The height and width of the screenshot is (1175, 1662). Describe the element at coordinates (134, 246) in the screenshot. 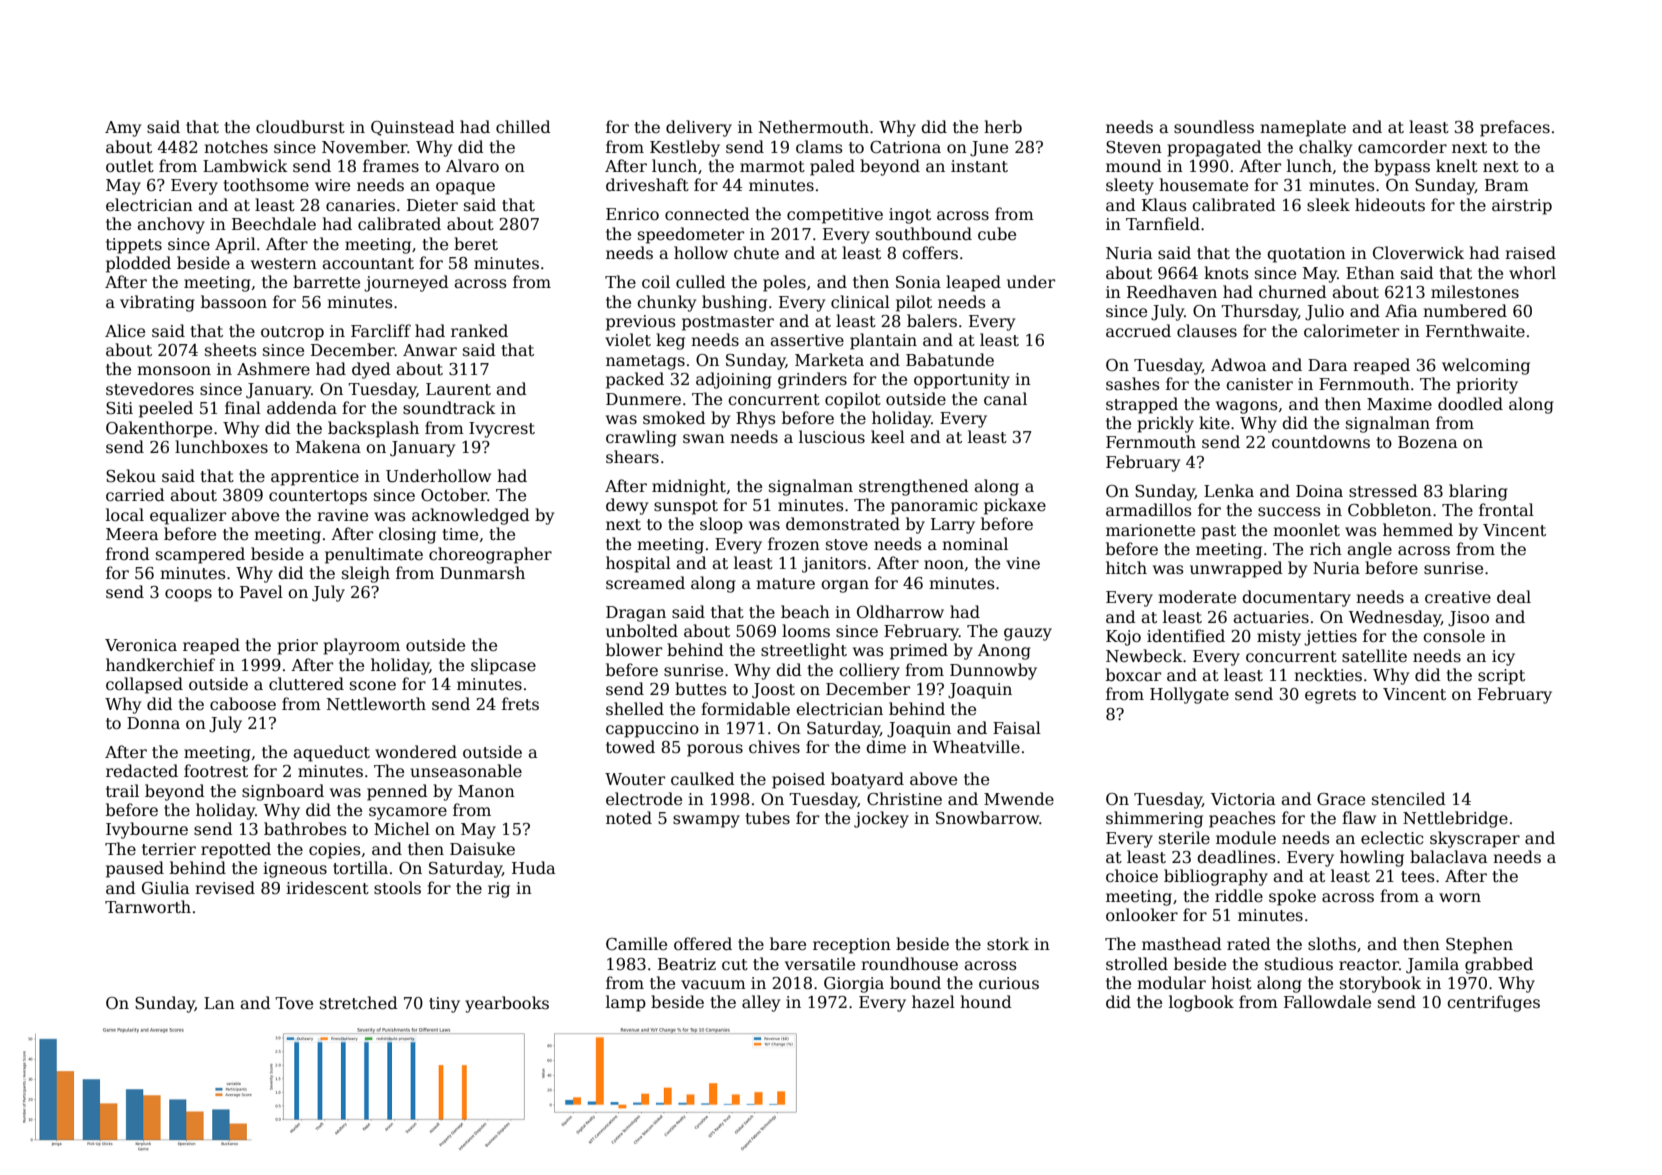

I see `tippets` at that location.
